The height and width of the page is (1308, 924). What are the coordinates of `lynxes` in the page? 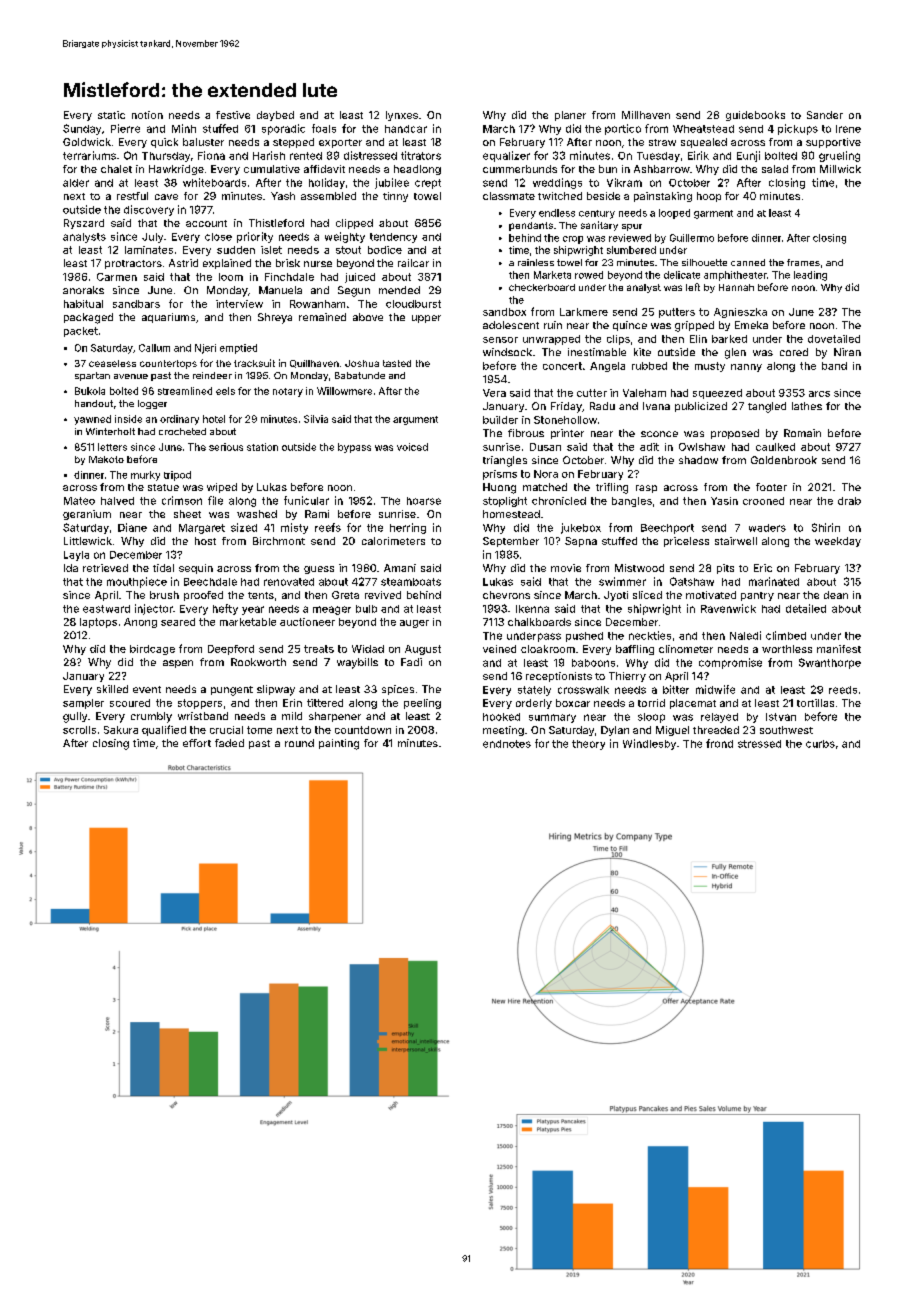 It's located at (402, 116).
